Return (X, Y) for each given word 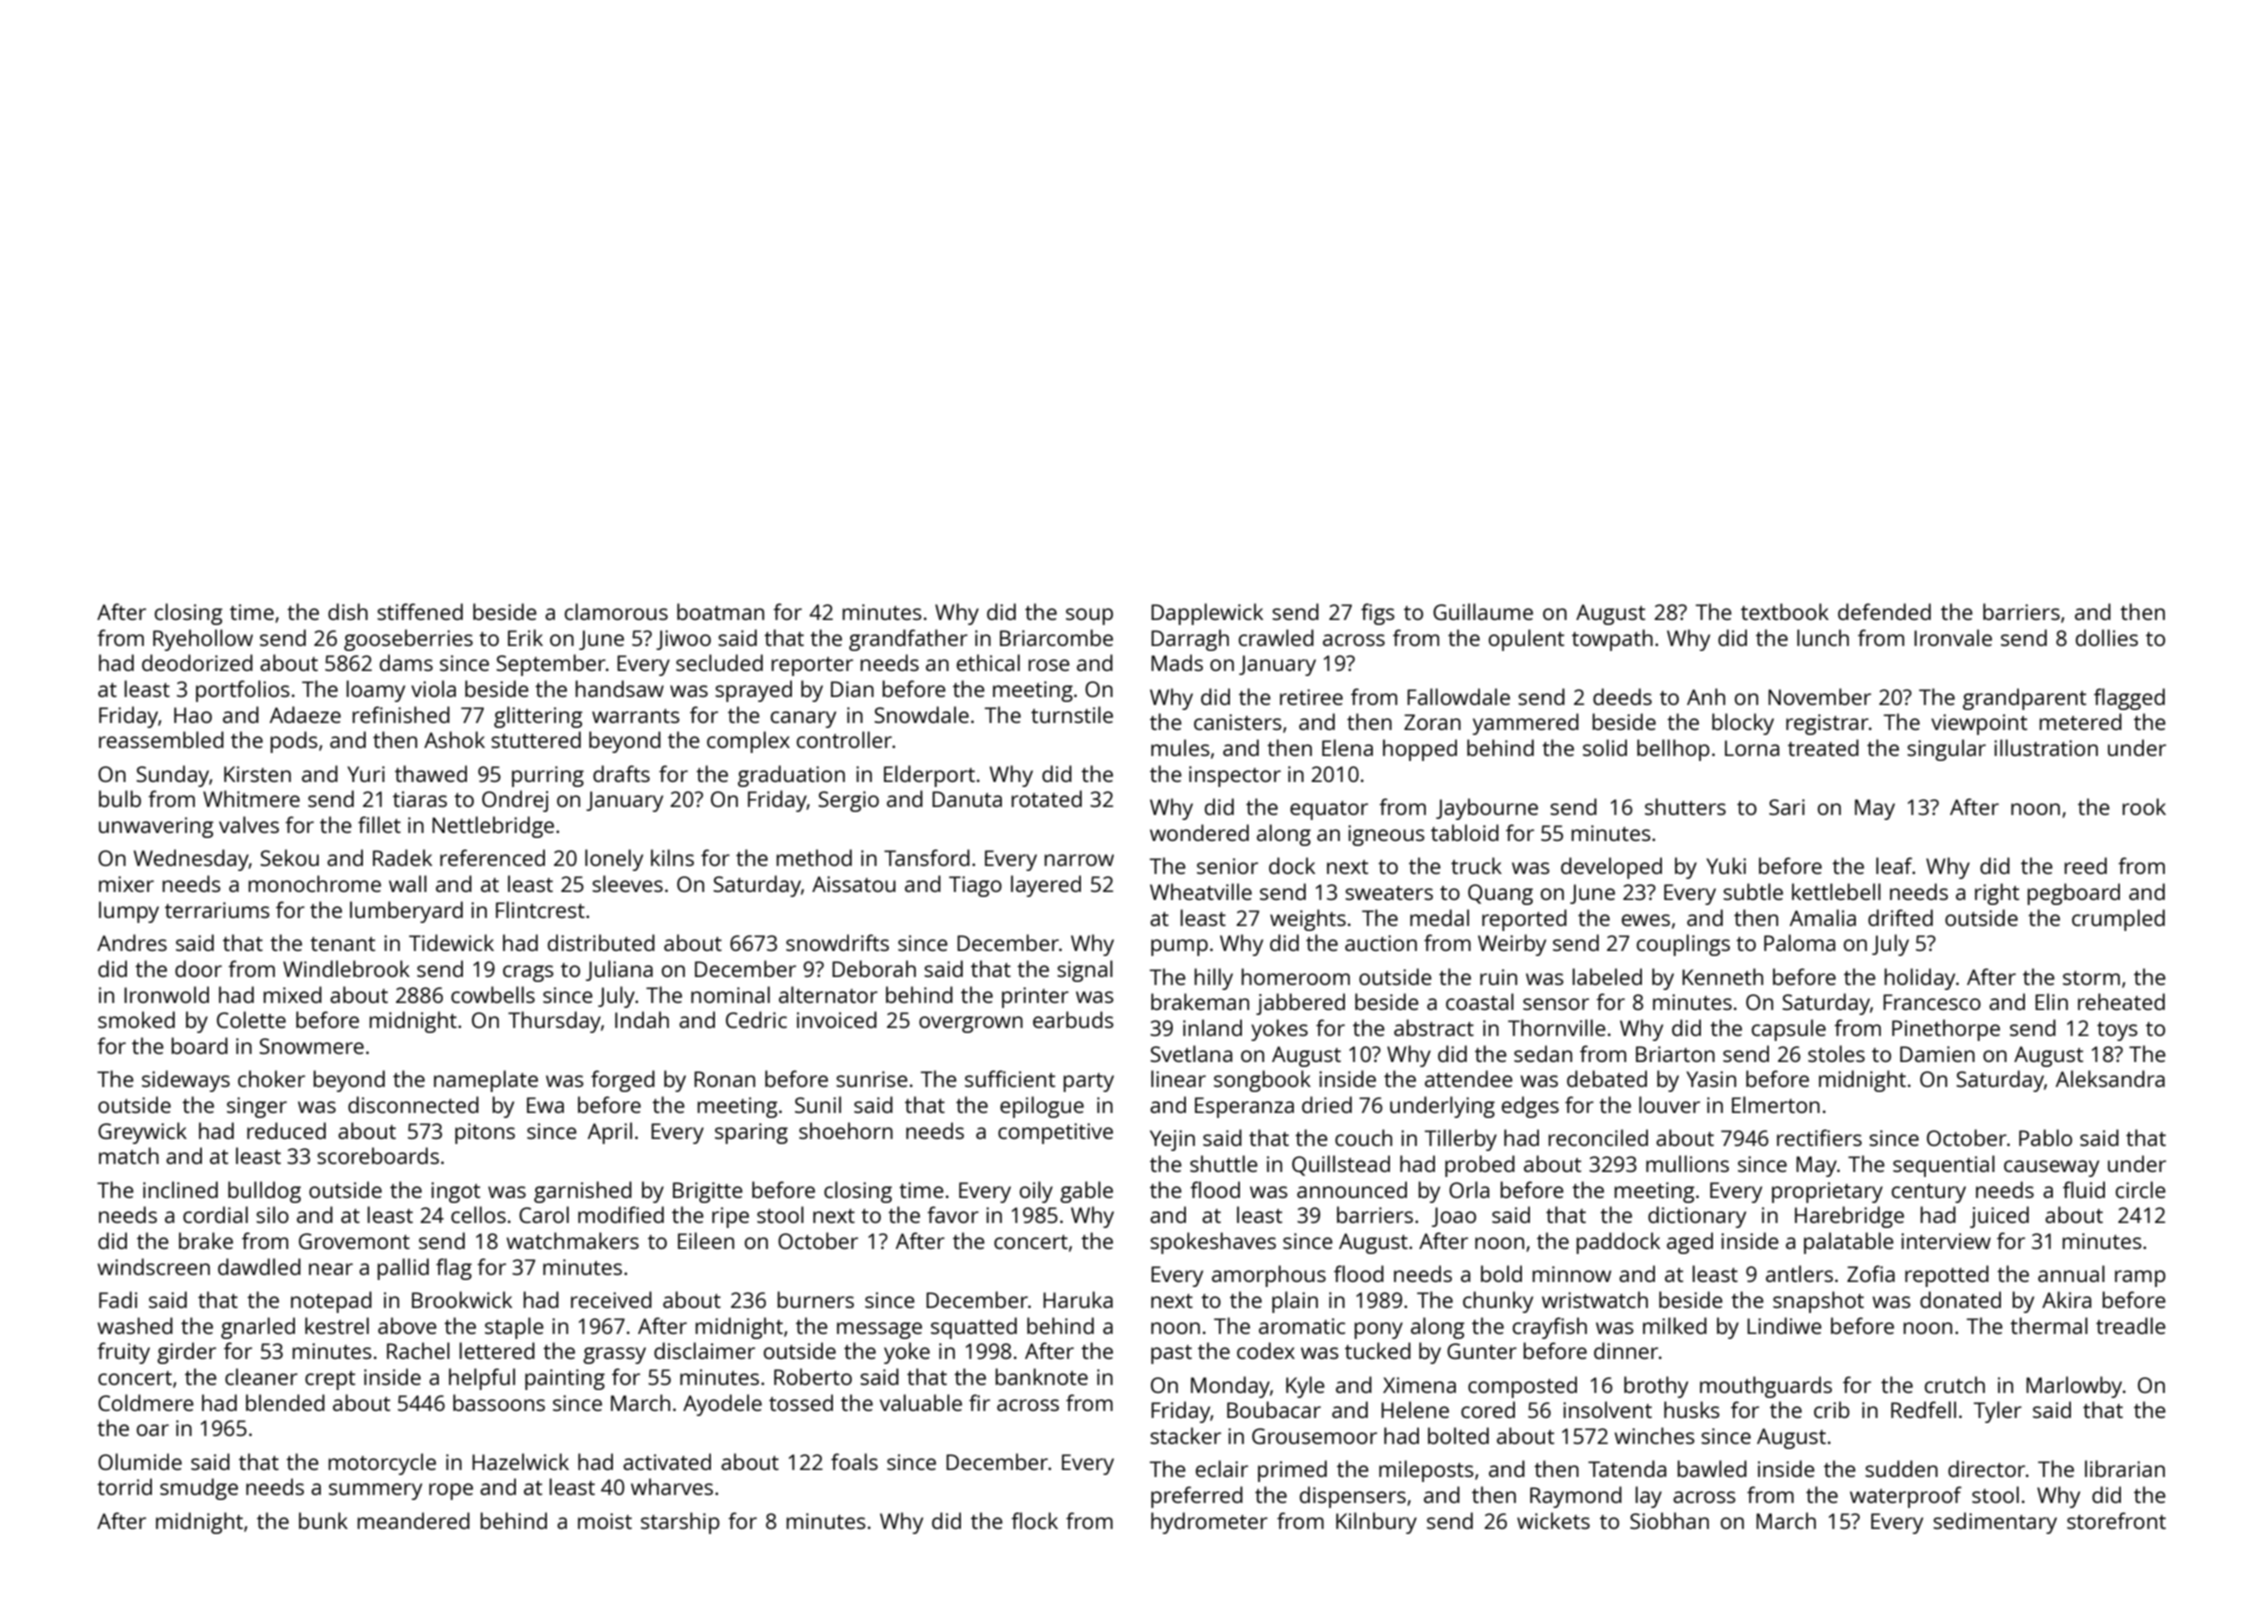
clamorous (616, 611)
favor (953, 1214)
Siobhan (1669, 1520)
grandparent (2024, 699)
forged (623, 1081)
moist (605, 1521)
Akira (2066, 1299)
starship (680, 1523)
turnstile (1072, 714)
